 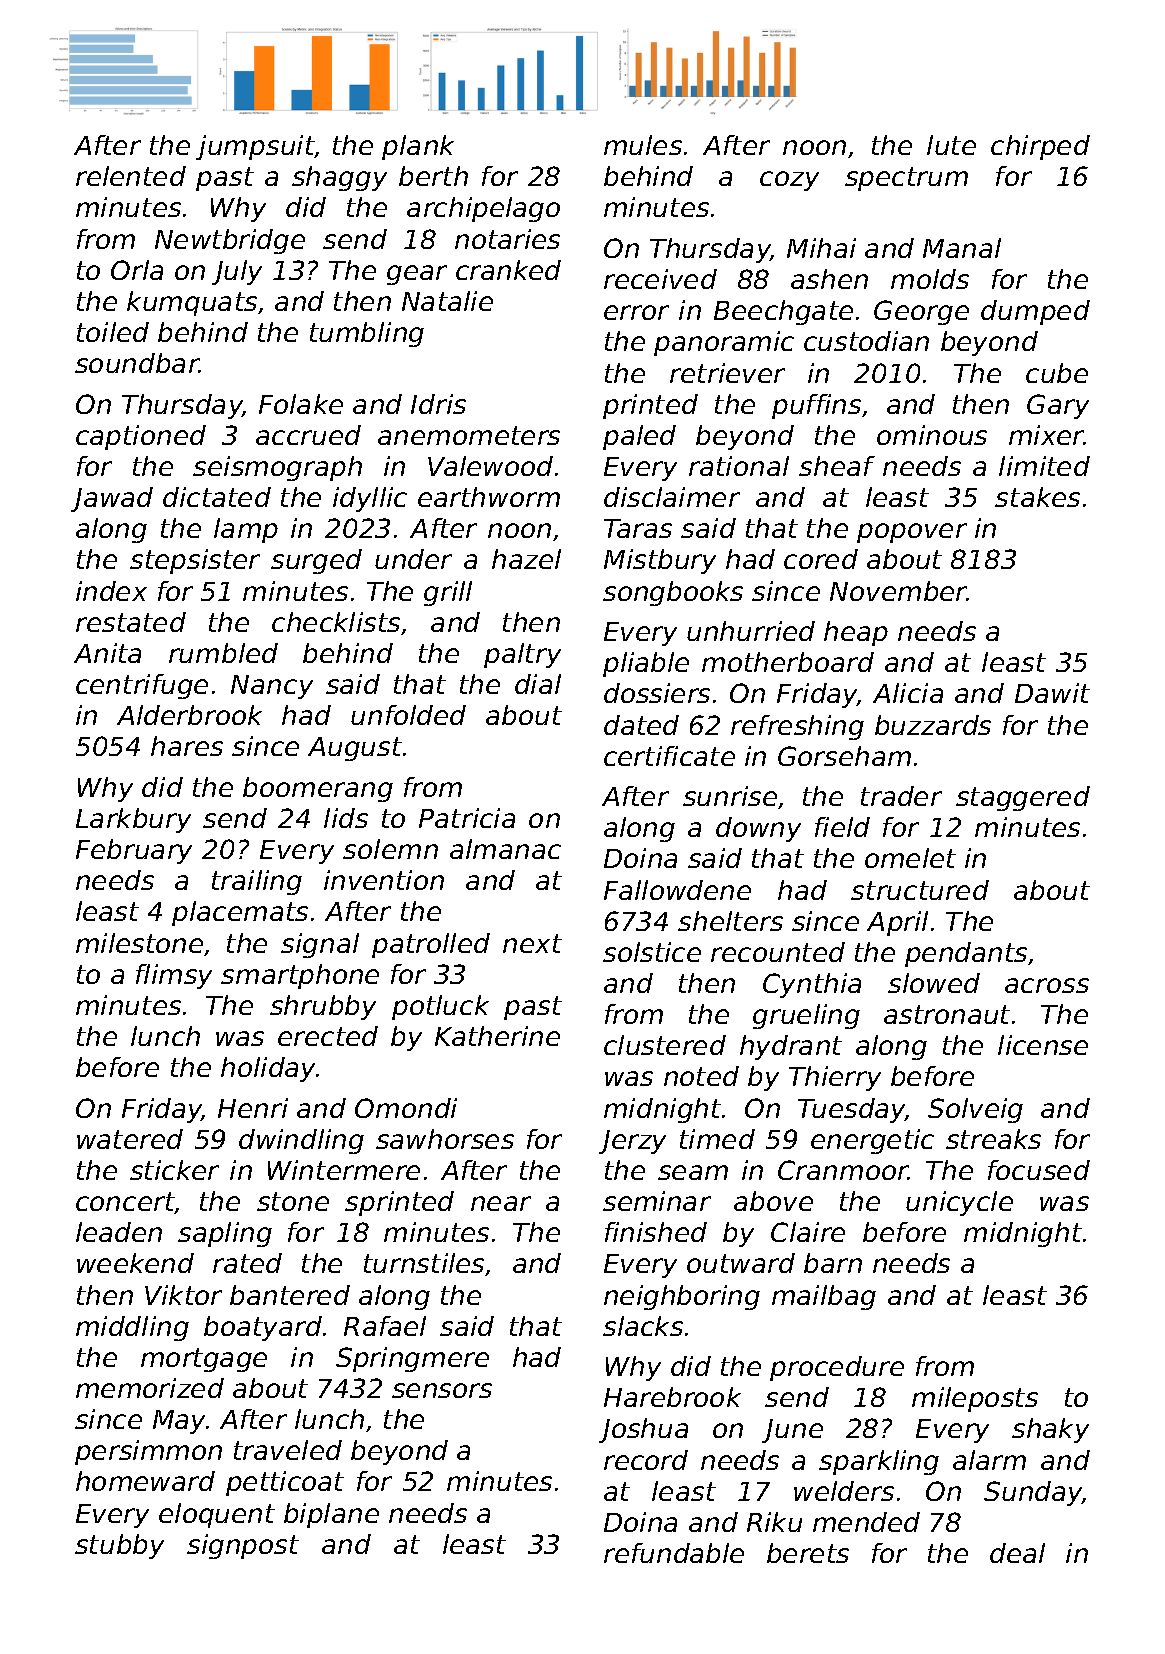 I want to click on placemats, so click(x=240, y=913).
